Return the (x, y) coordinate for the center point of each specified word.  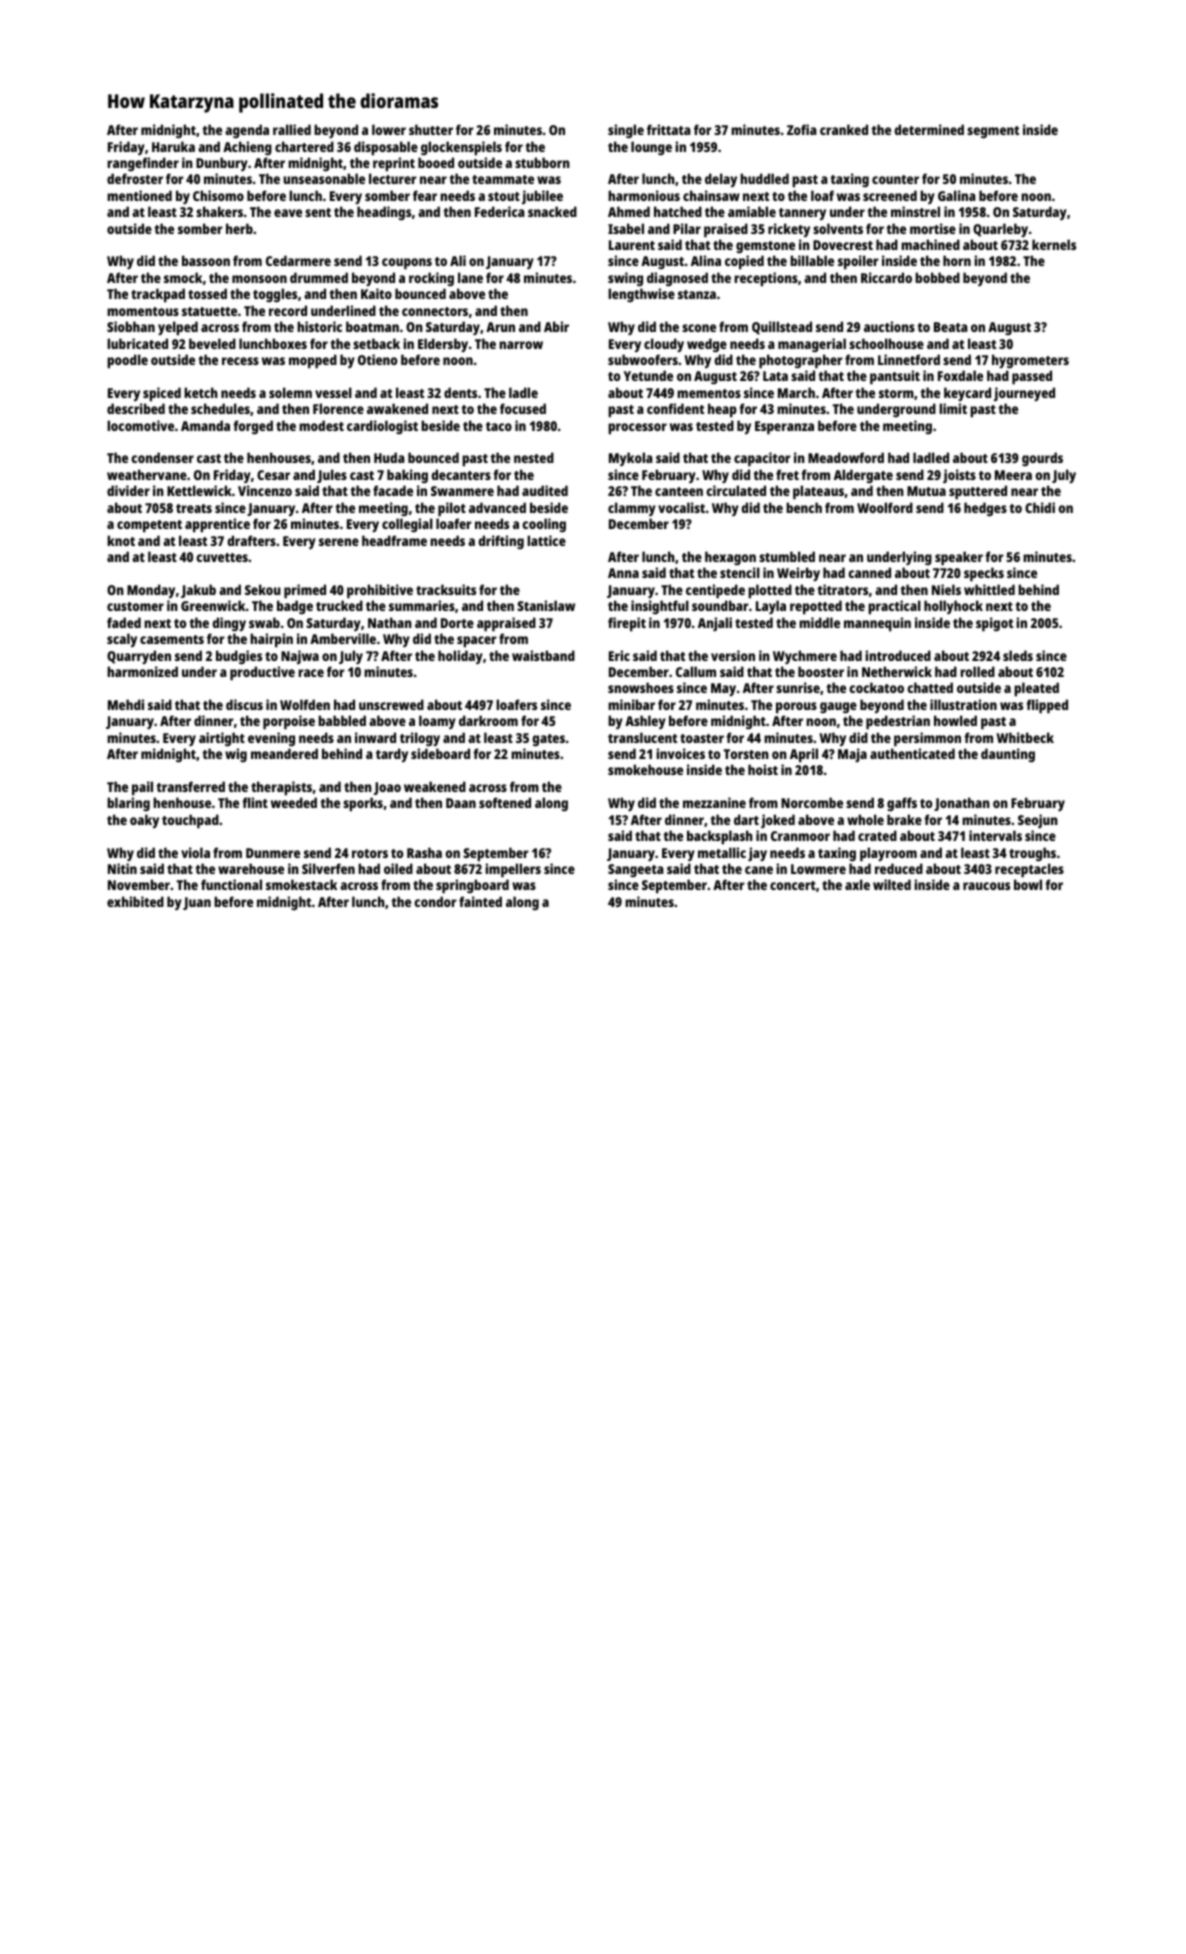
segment (993, 132)
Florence (338, 408)
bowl (1028, 884)
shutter (431, 129)
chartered (304, 146)
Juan (197, 903)
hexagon (730, 558)
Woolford (885, 507)
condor (435, 901)
